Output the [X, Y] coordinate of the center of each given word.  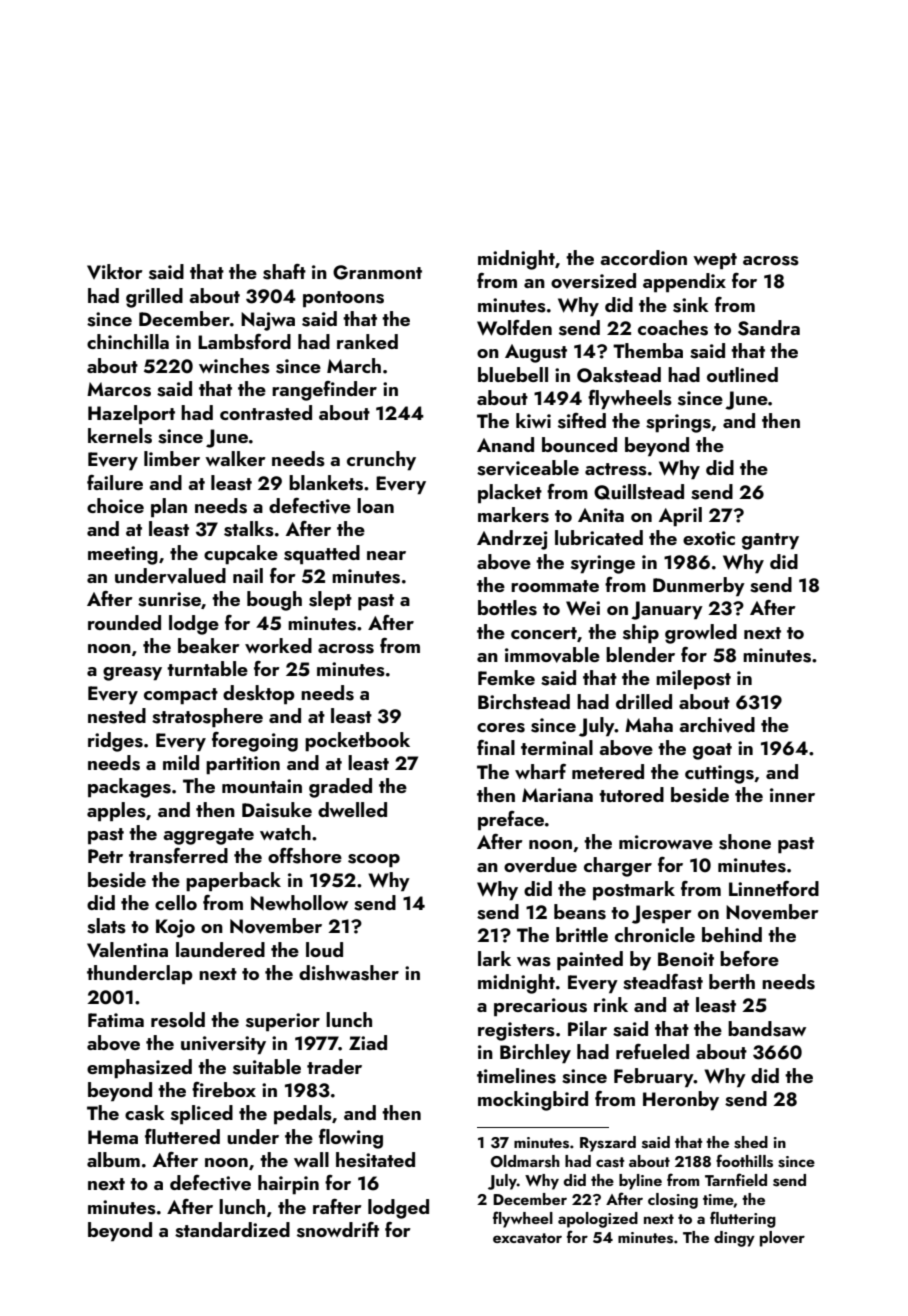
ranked [367, 341]
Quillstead [639, 492]
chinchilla [128, 341]
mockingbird [533, 1101]
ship [641, 633]
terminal [557, 747]
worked [278, 645]
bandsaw [767, 1029]
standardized [232, 1230]
